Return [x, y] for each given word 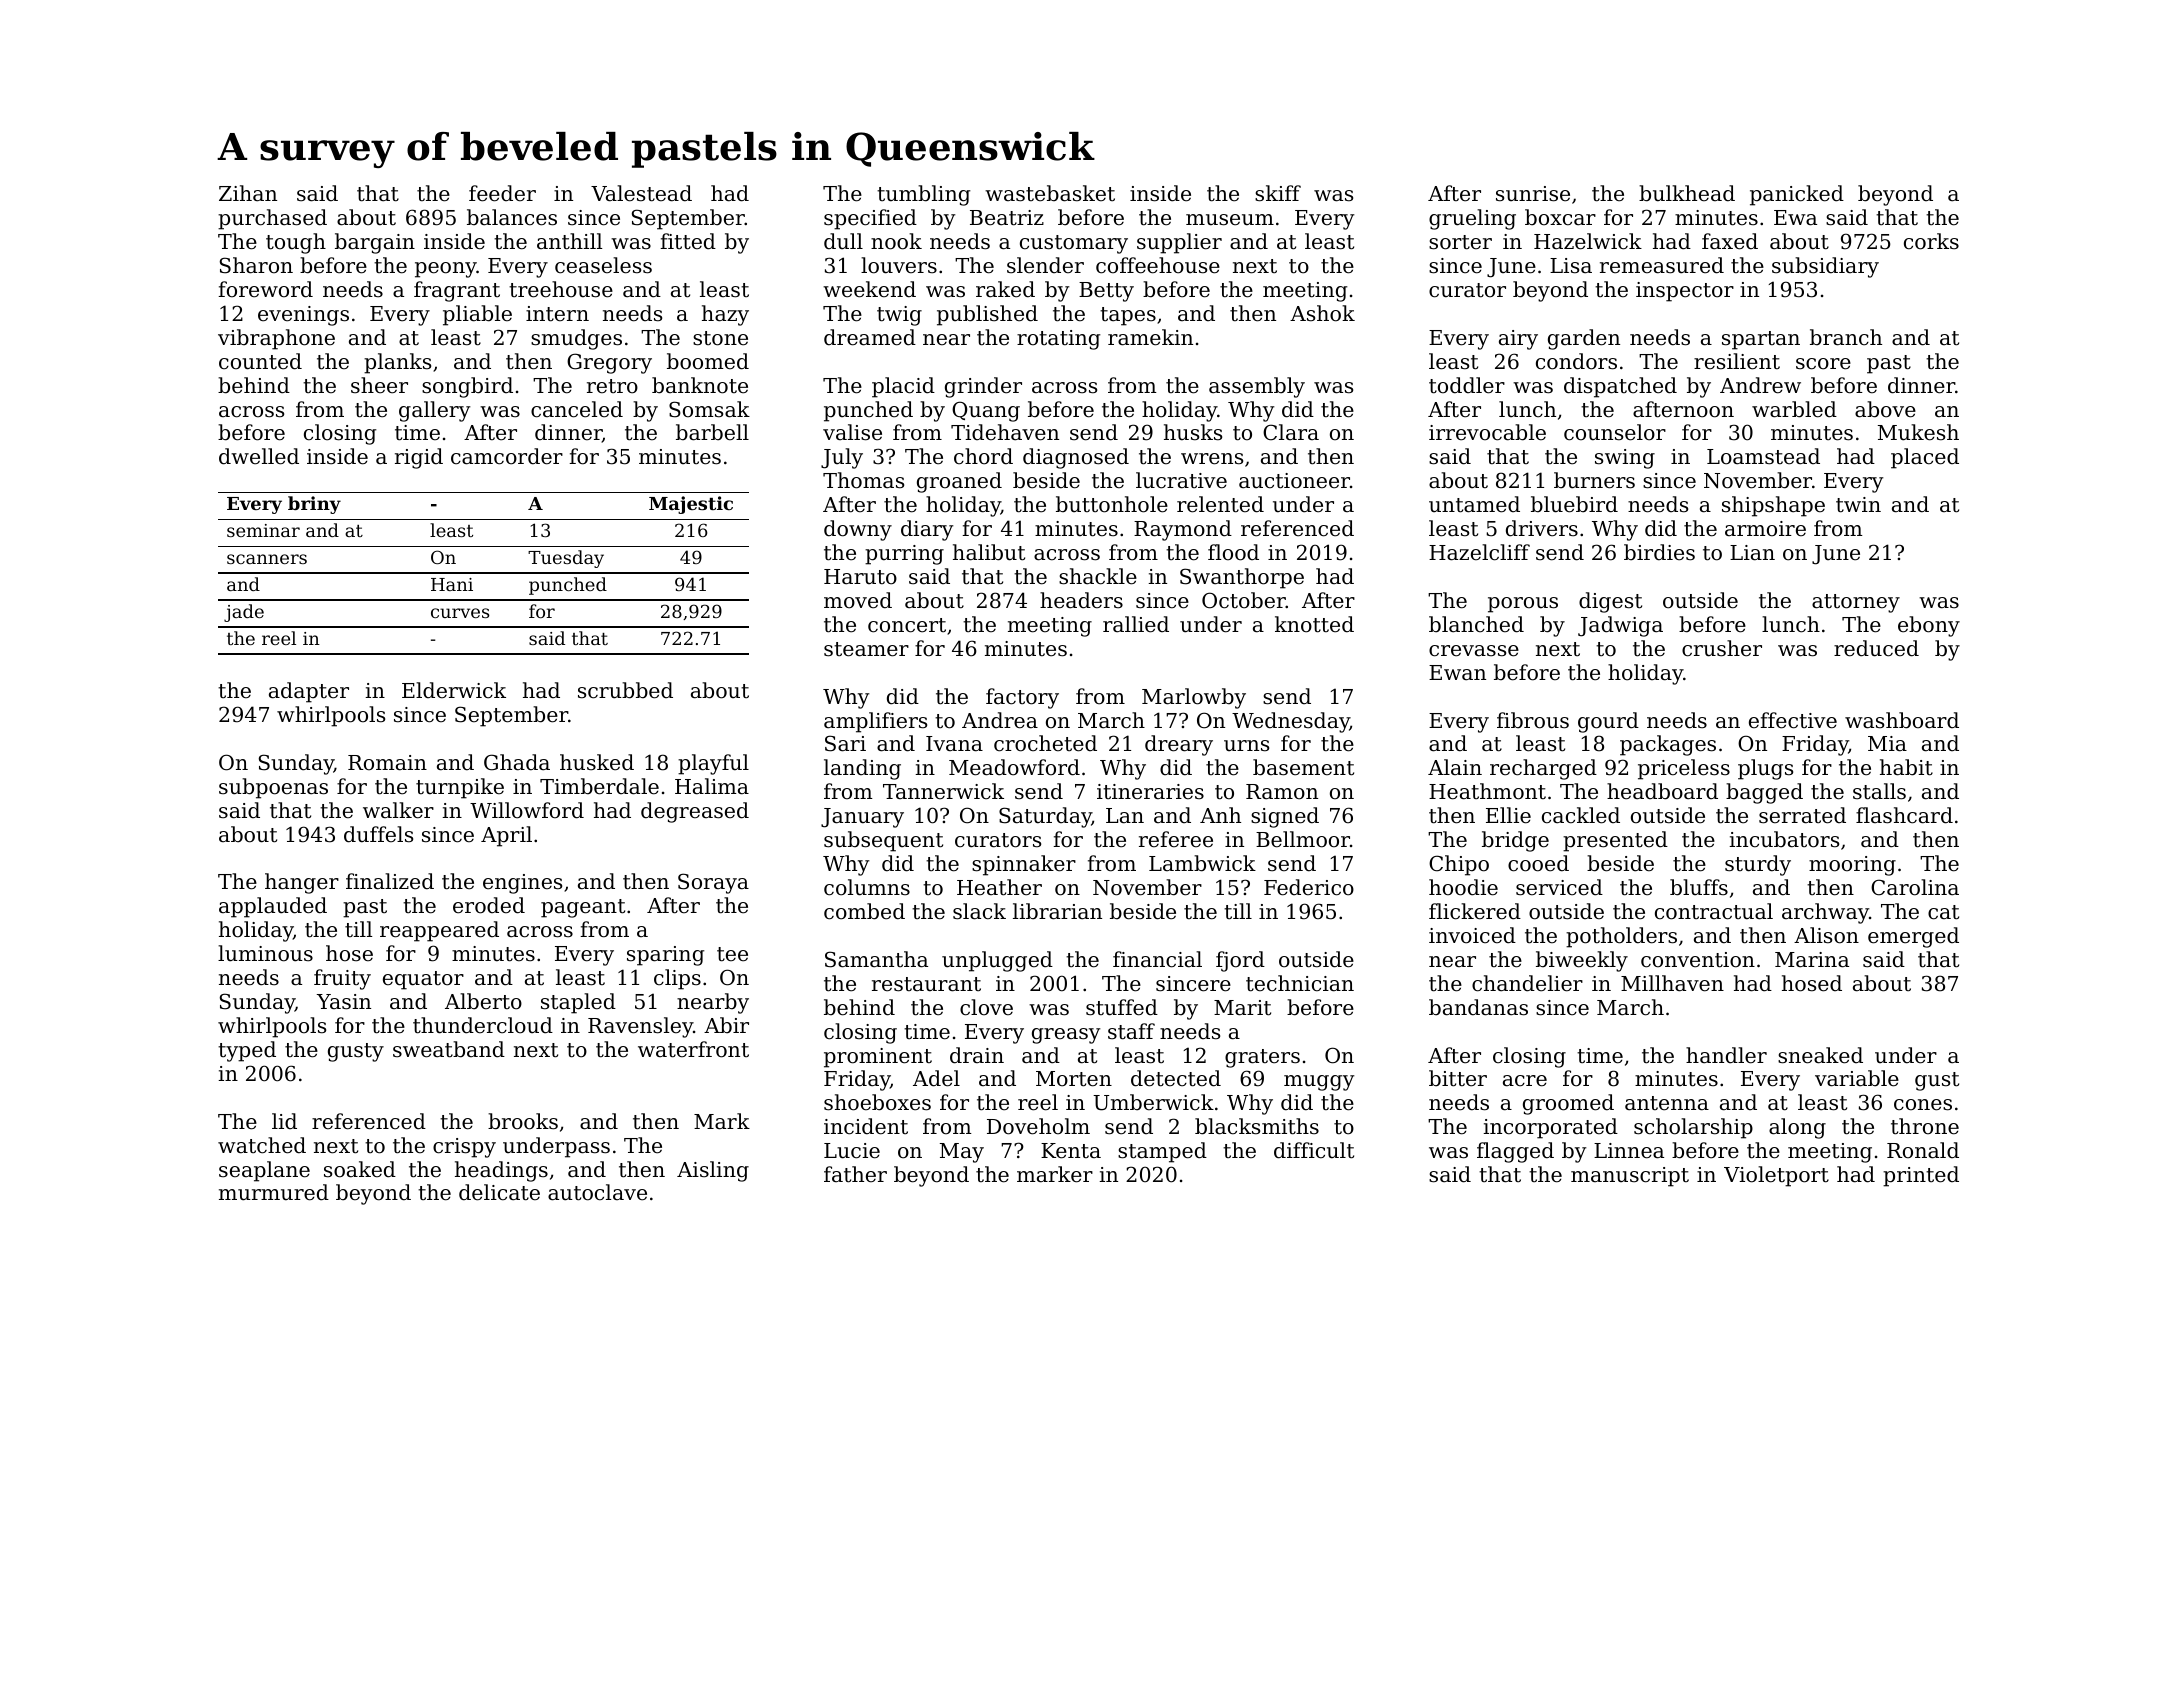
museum [1230, 220]
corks [1931, 241]
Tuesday [566, 559]
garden [1584, 339]
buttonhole [1112, 504]
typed [247, 1051]
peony [446, 270]
